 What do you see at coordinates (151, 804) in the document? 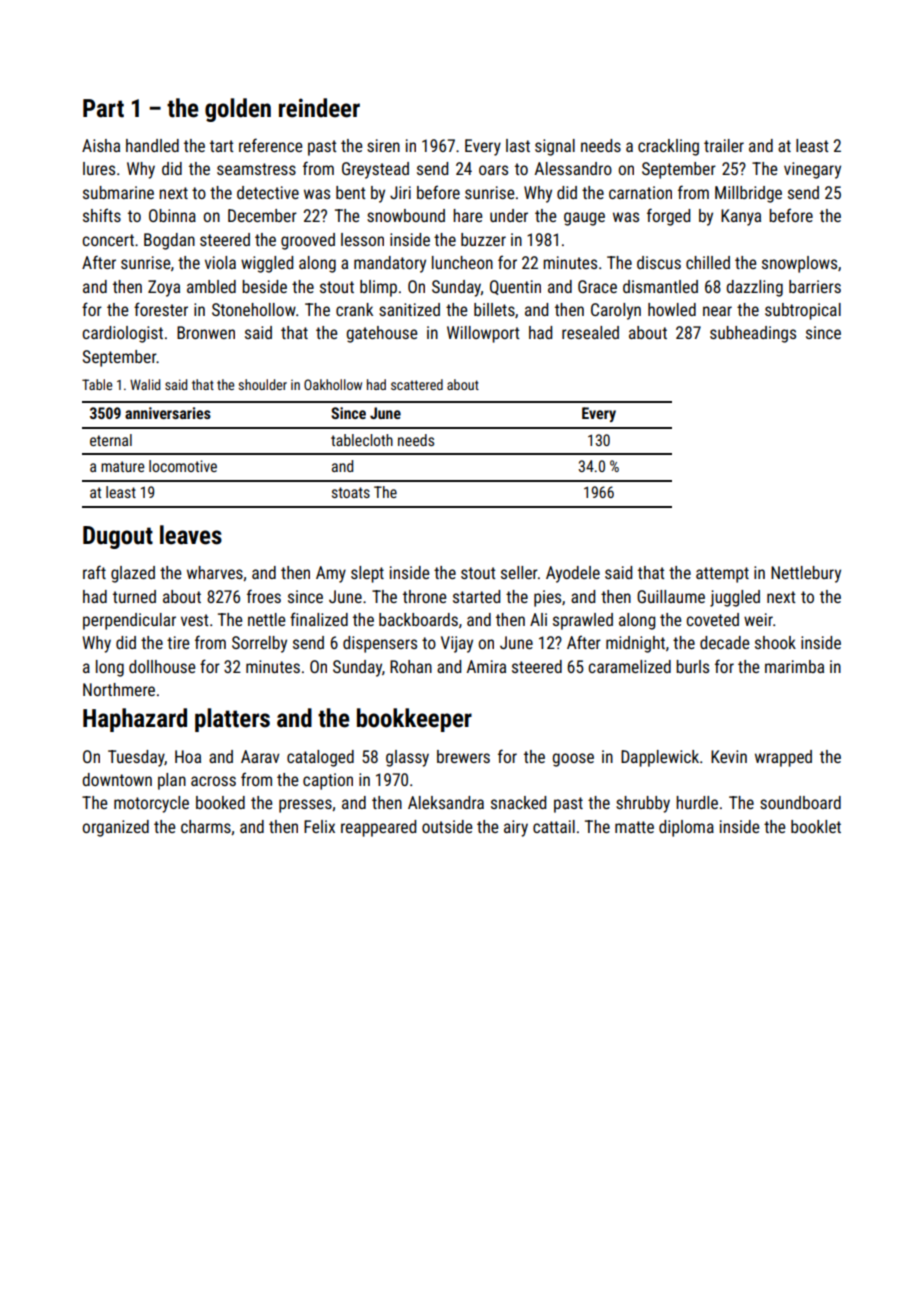
I see `motorcycle` at bounding box center [151, 804].
